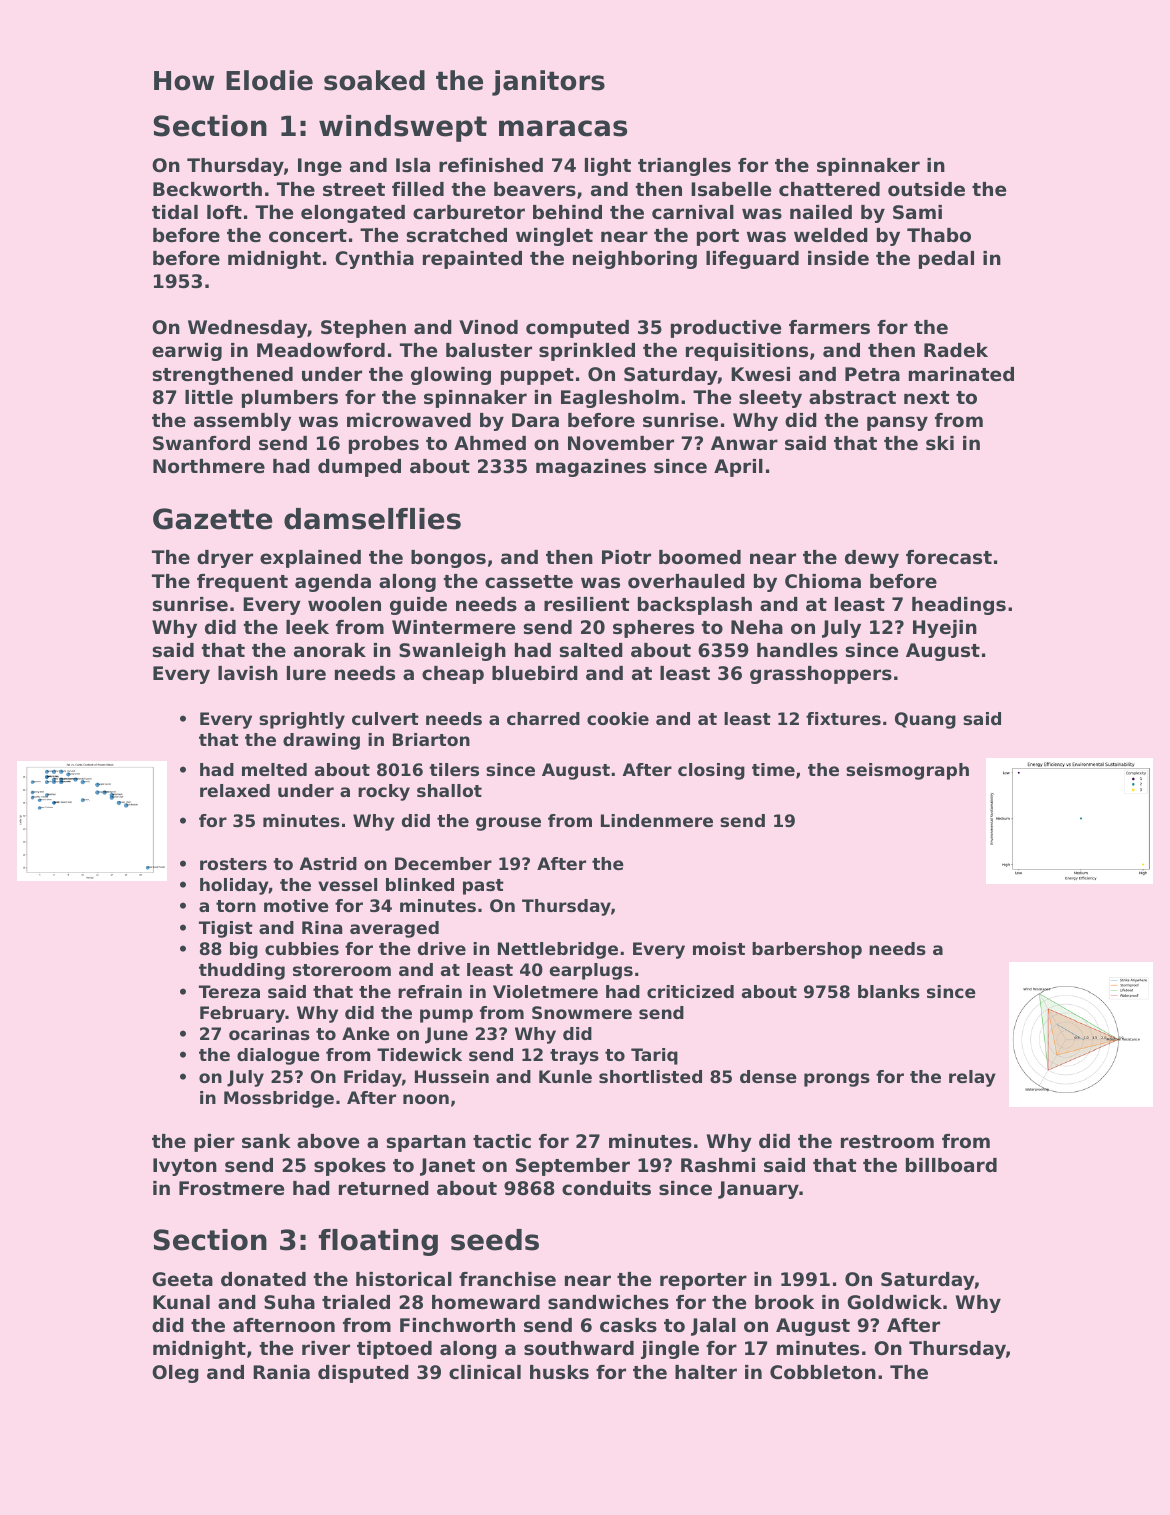  I want to click on light, so click(608, 167).
